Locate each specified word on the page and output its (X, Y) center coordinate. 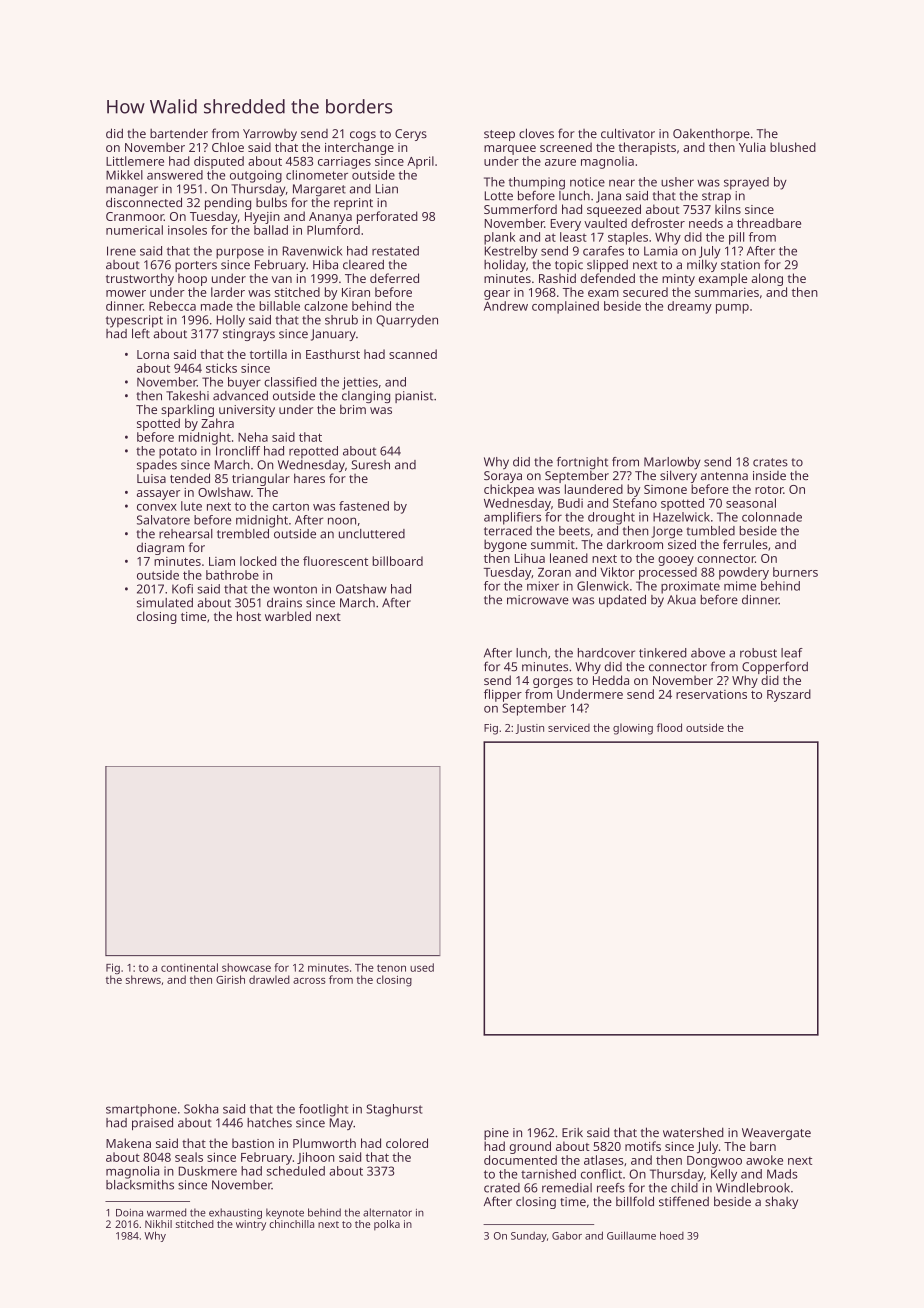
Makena (128, 1143)
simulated (165, 603)
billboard (397, 561)
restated (395, 251)
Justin (530, 729)
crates (770, 462)
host (249, 616)
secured (645, 292)
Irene (121, 251)
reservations (711, 694)
